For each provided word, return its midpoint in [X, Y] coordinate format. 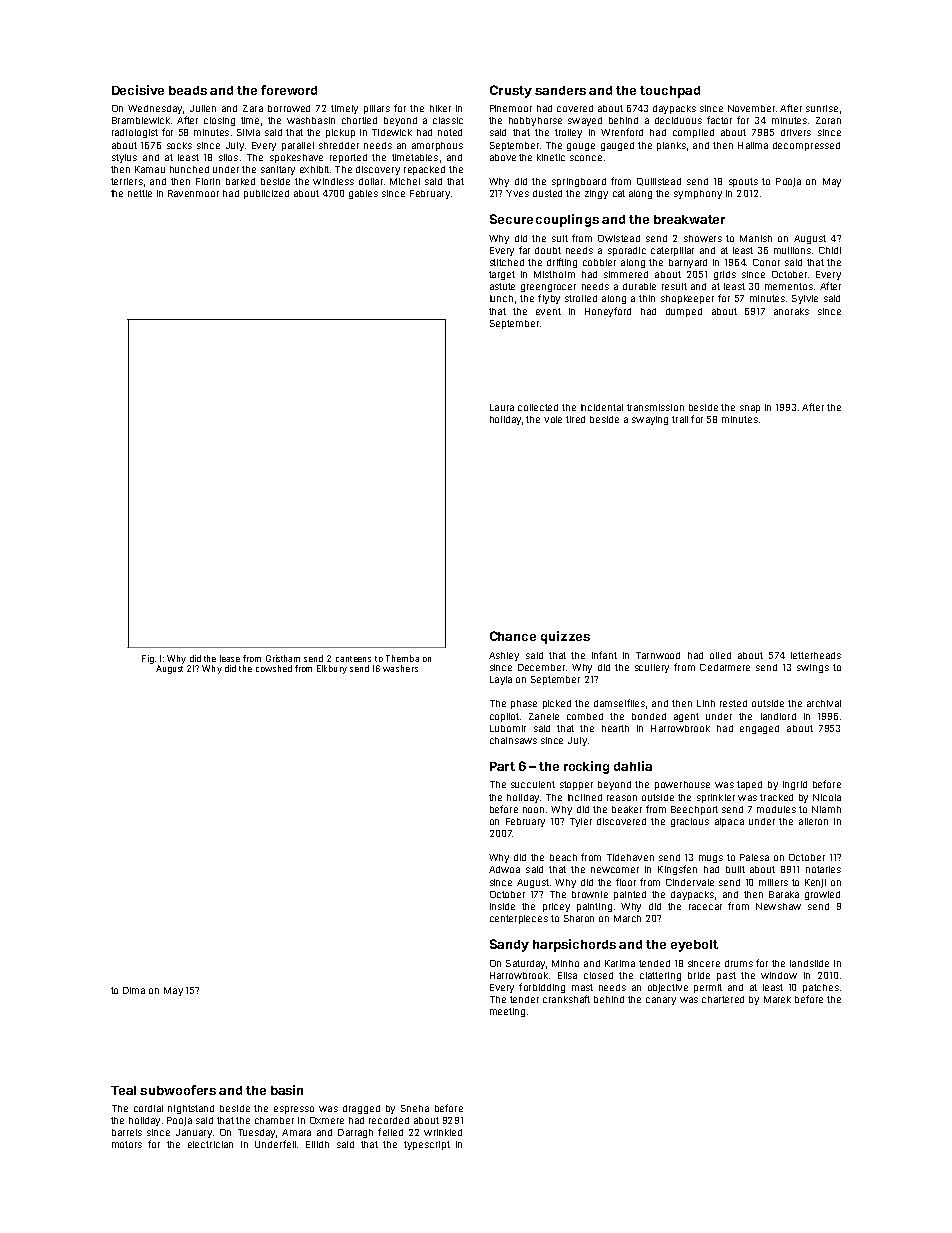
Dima [134, 990]
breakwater [689, 219]
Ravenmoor [193, 193]
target [502, 275]
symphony [698, 194]
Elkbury [332, 669]
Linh [706, 703]
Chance [513, 636]
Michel [405, 181]
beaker [627, 809]
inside [502, 906]
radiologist [135, 133]
